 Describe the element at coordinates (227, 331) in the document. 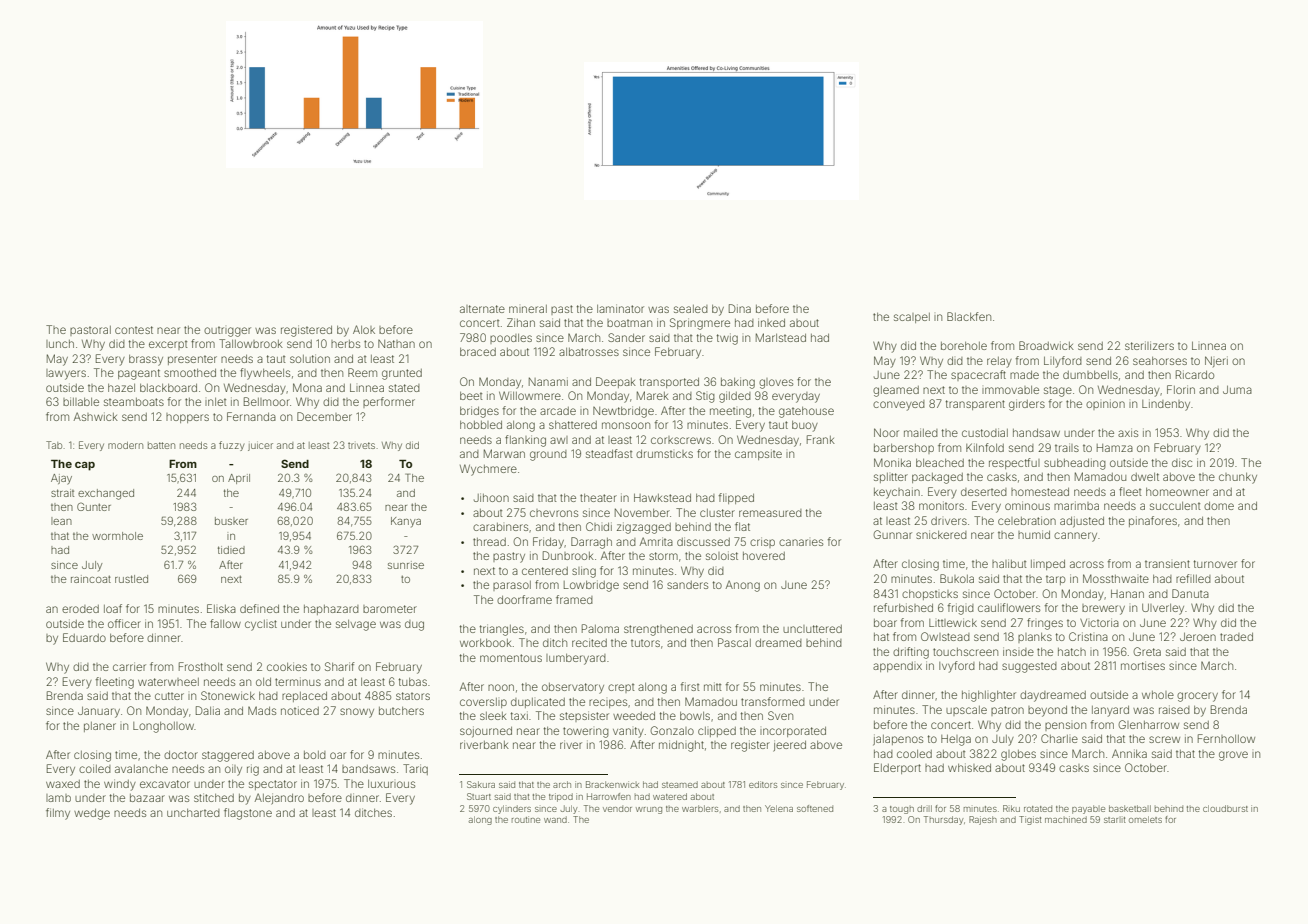

I see `outrigger` at that location.
